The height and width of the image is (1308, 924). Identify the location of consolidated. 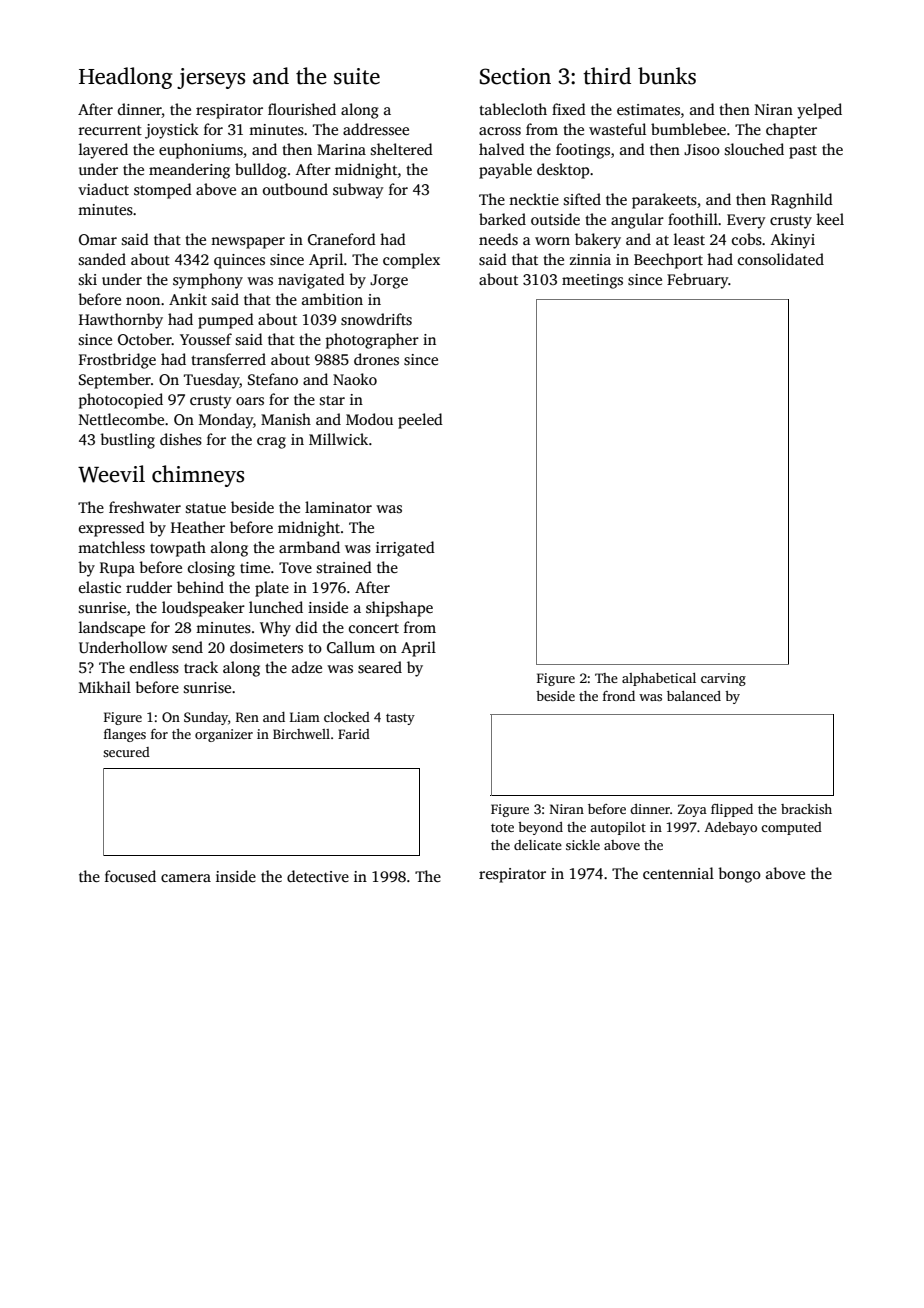
(781, 259).
